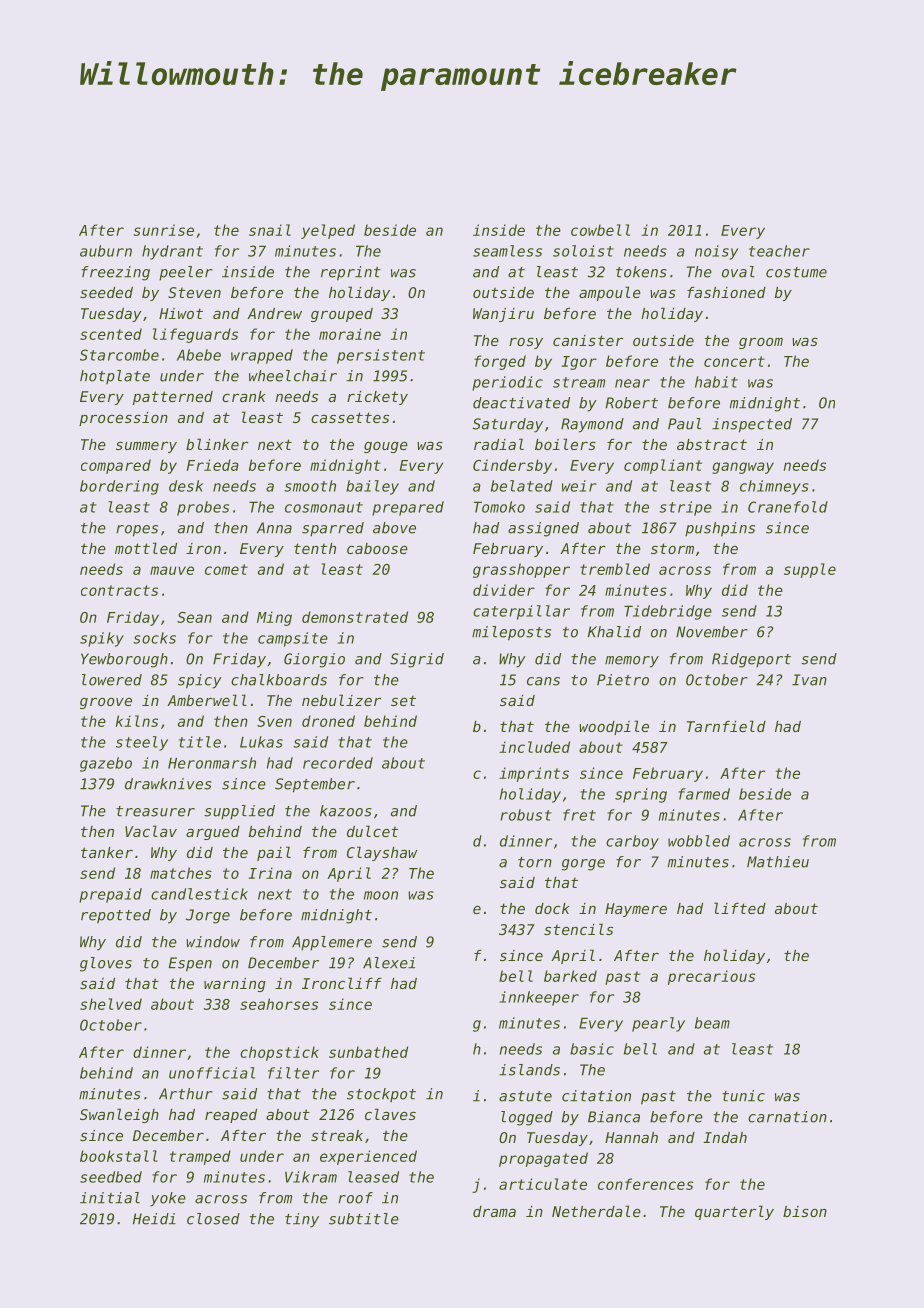 This document has width=924, height=1308. Describe the element at coordinates (274, 313) in the document. I see `Andrew` at that location.
